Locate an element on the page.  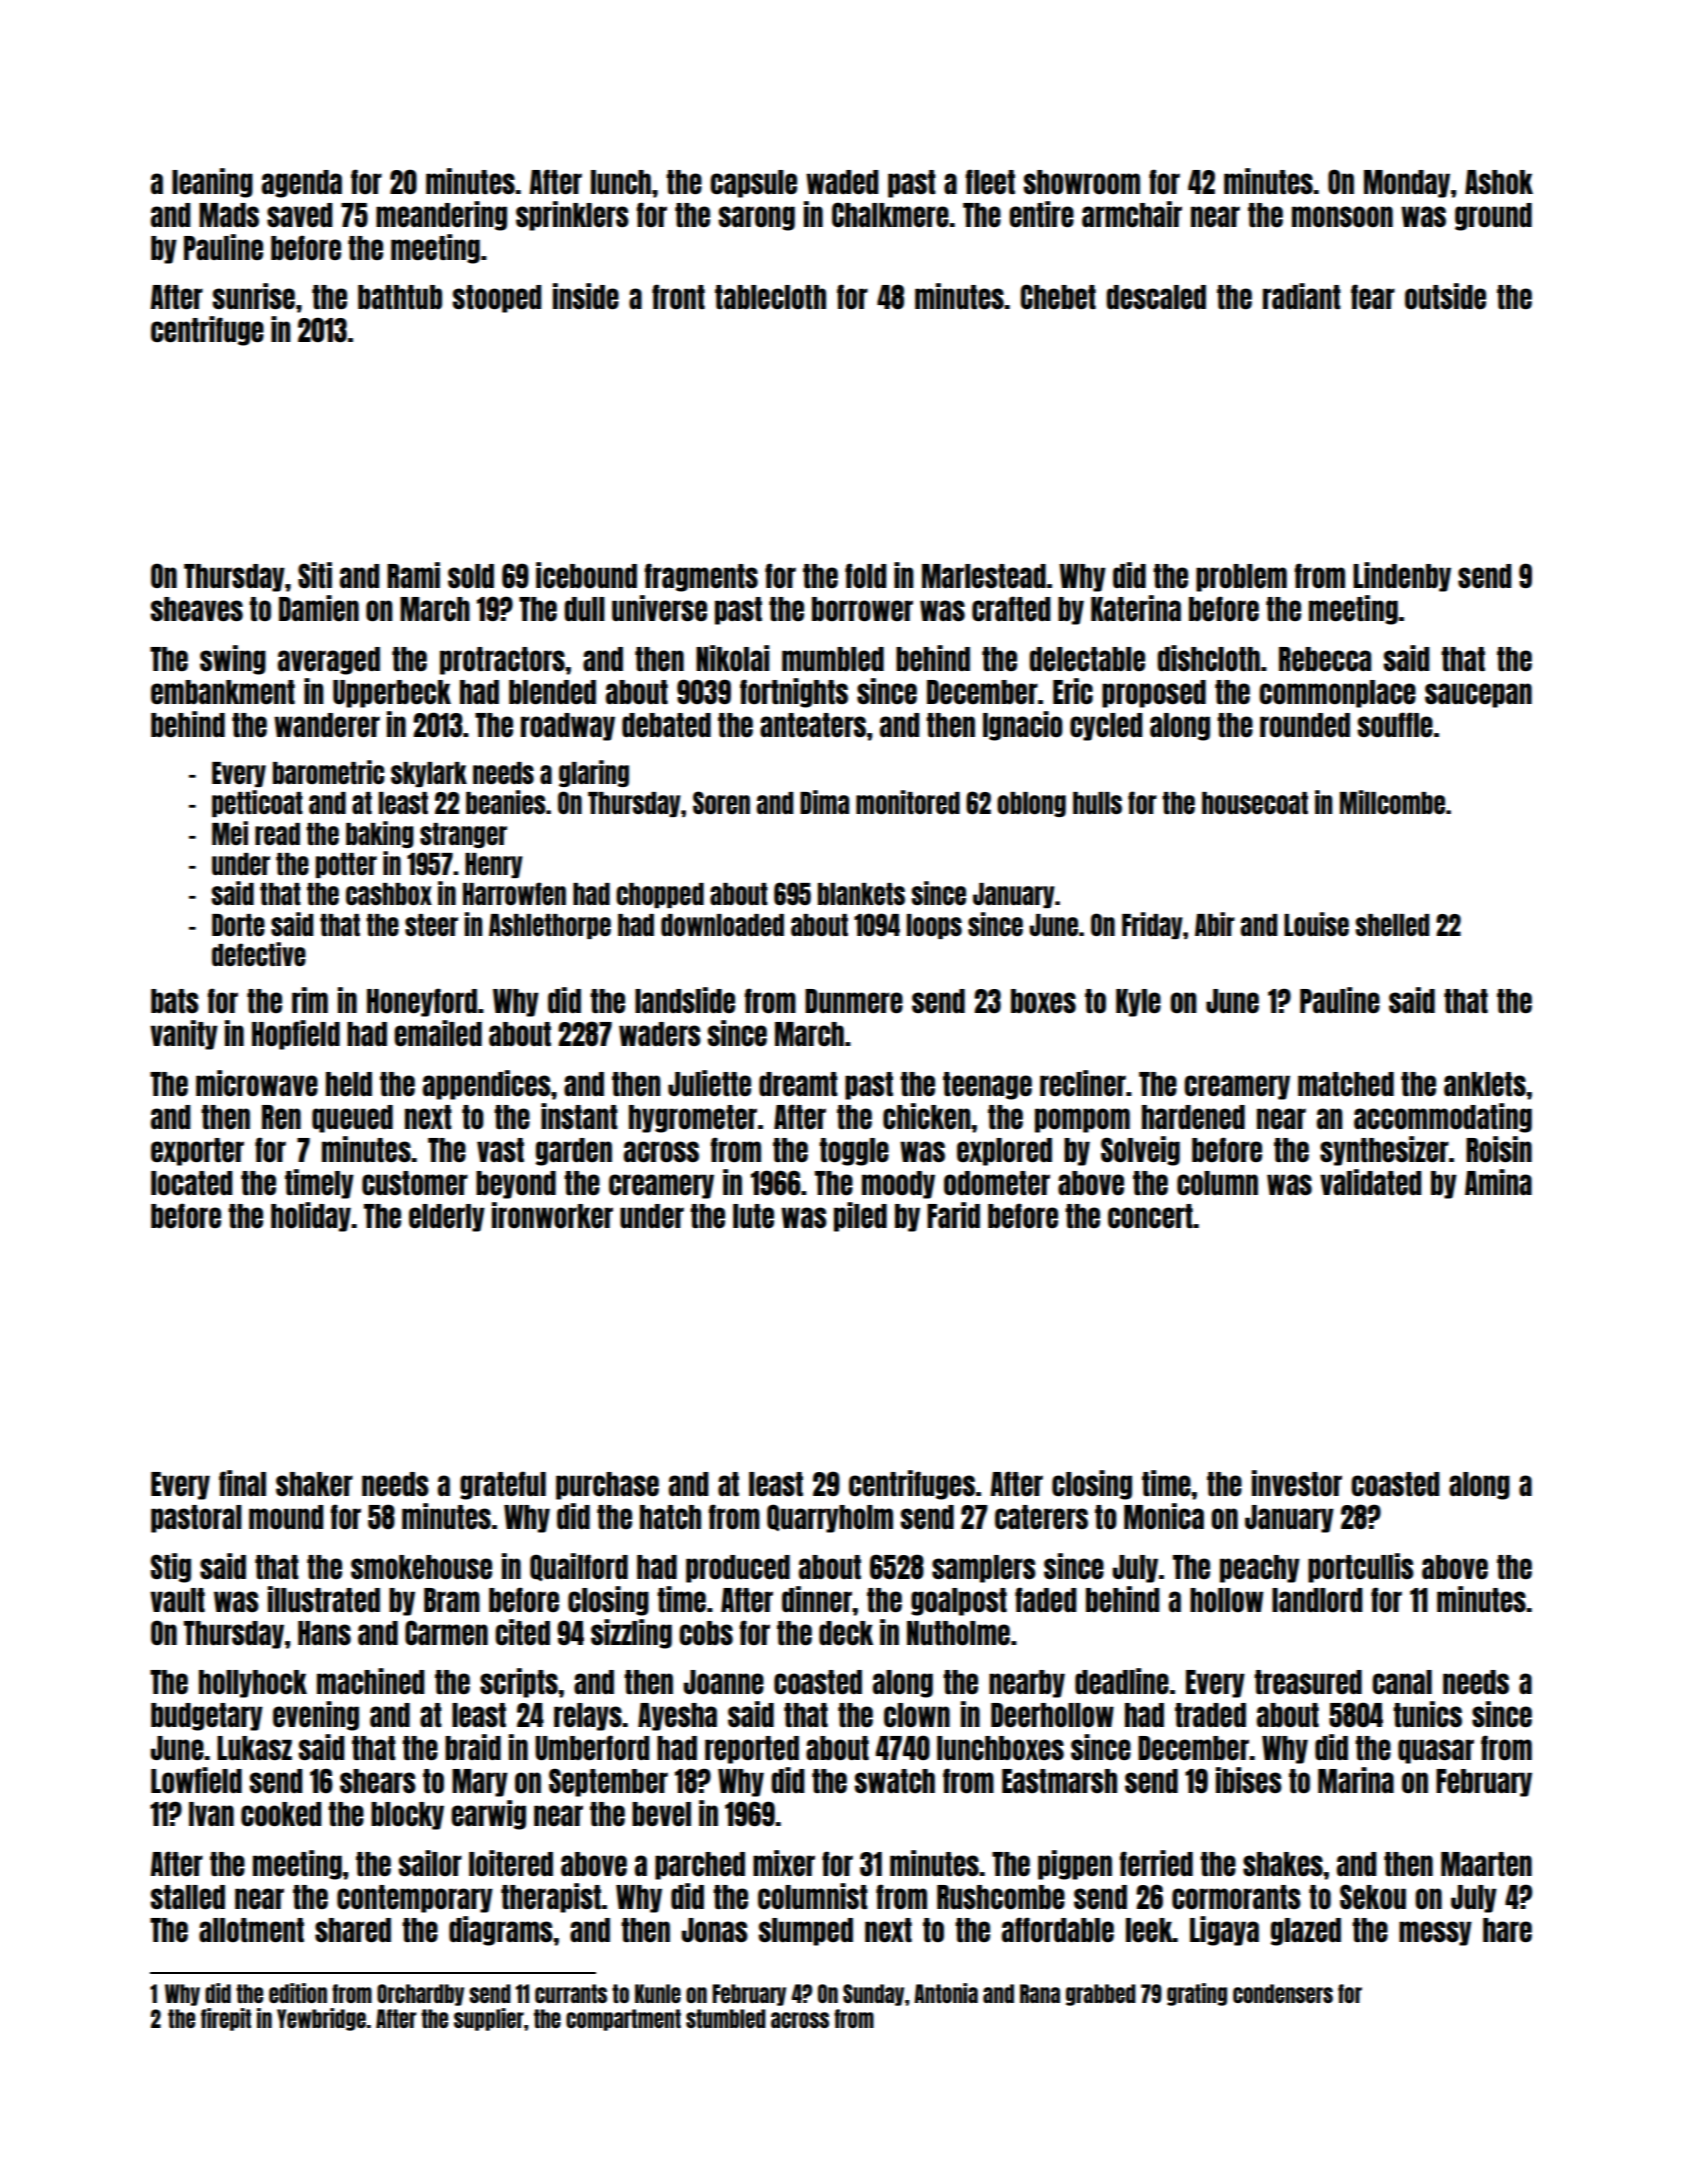
meandering is located at coordinates (441, 216).
